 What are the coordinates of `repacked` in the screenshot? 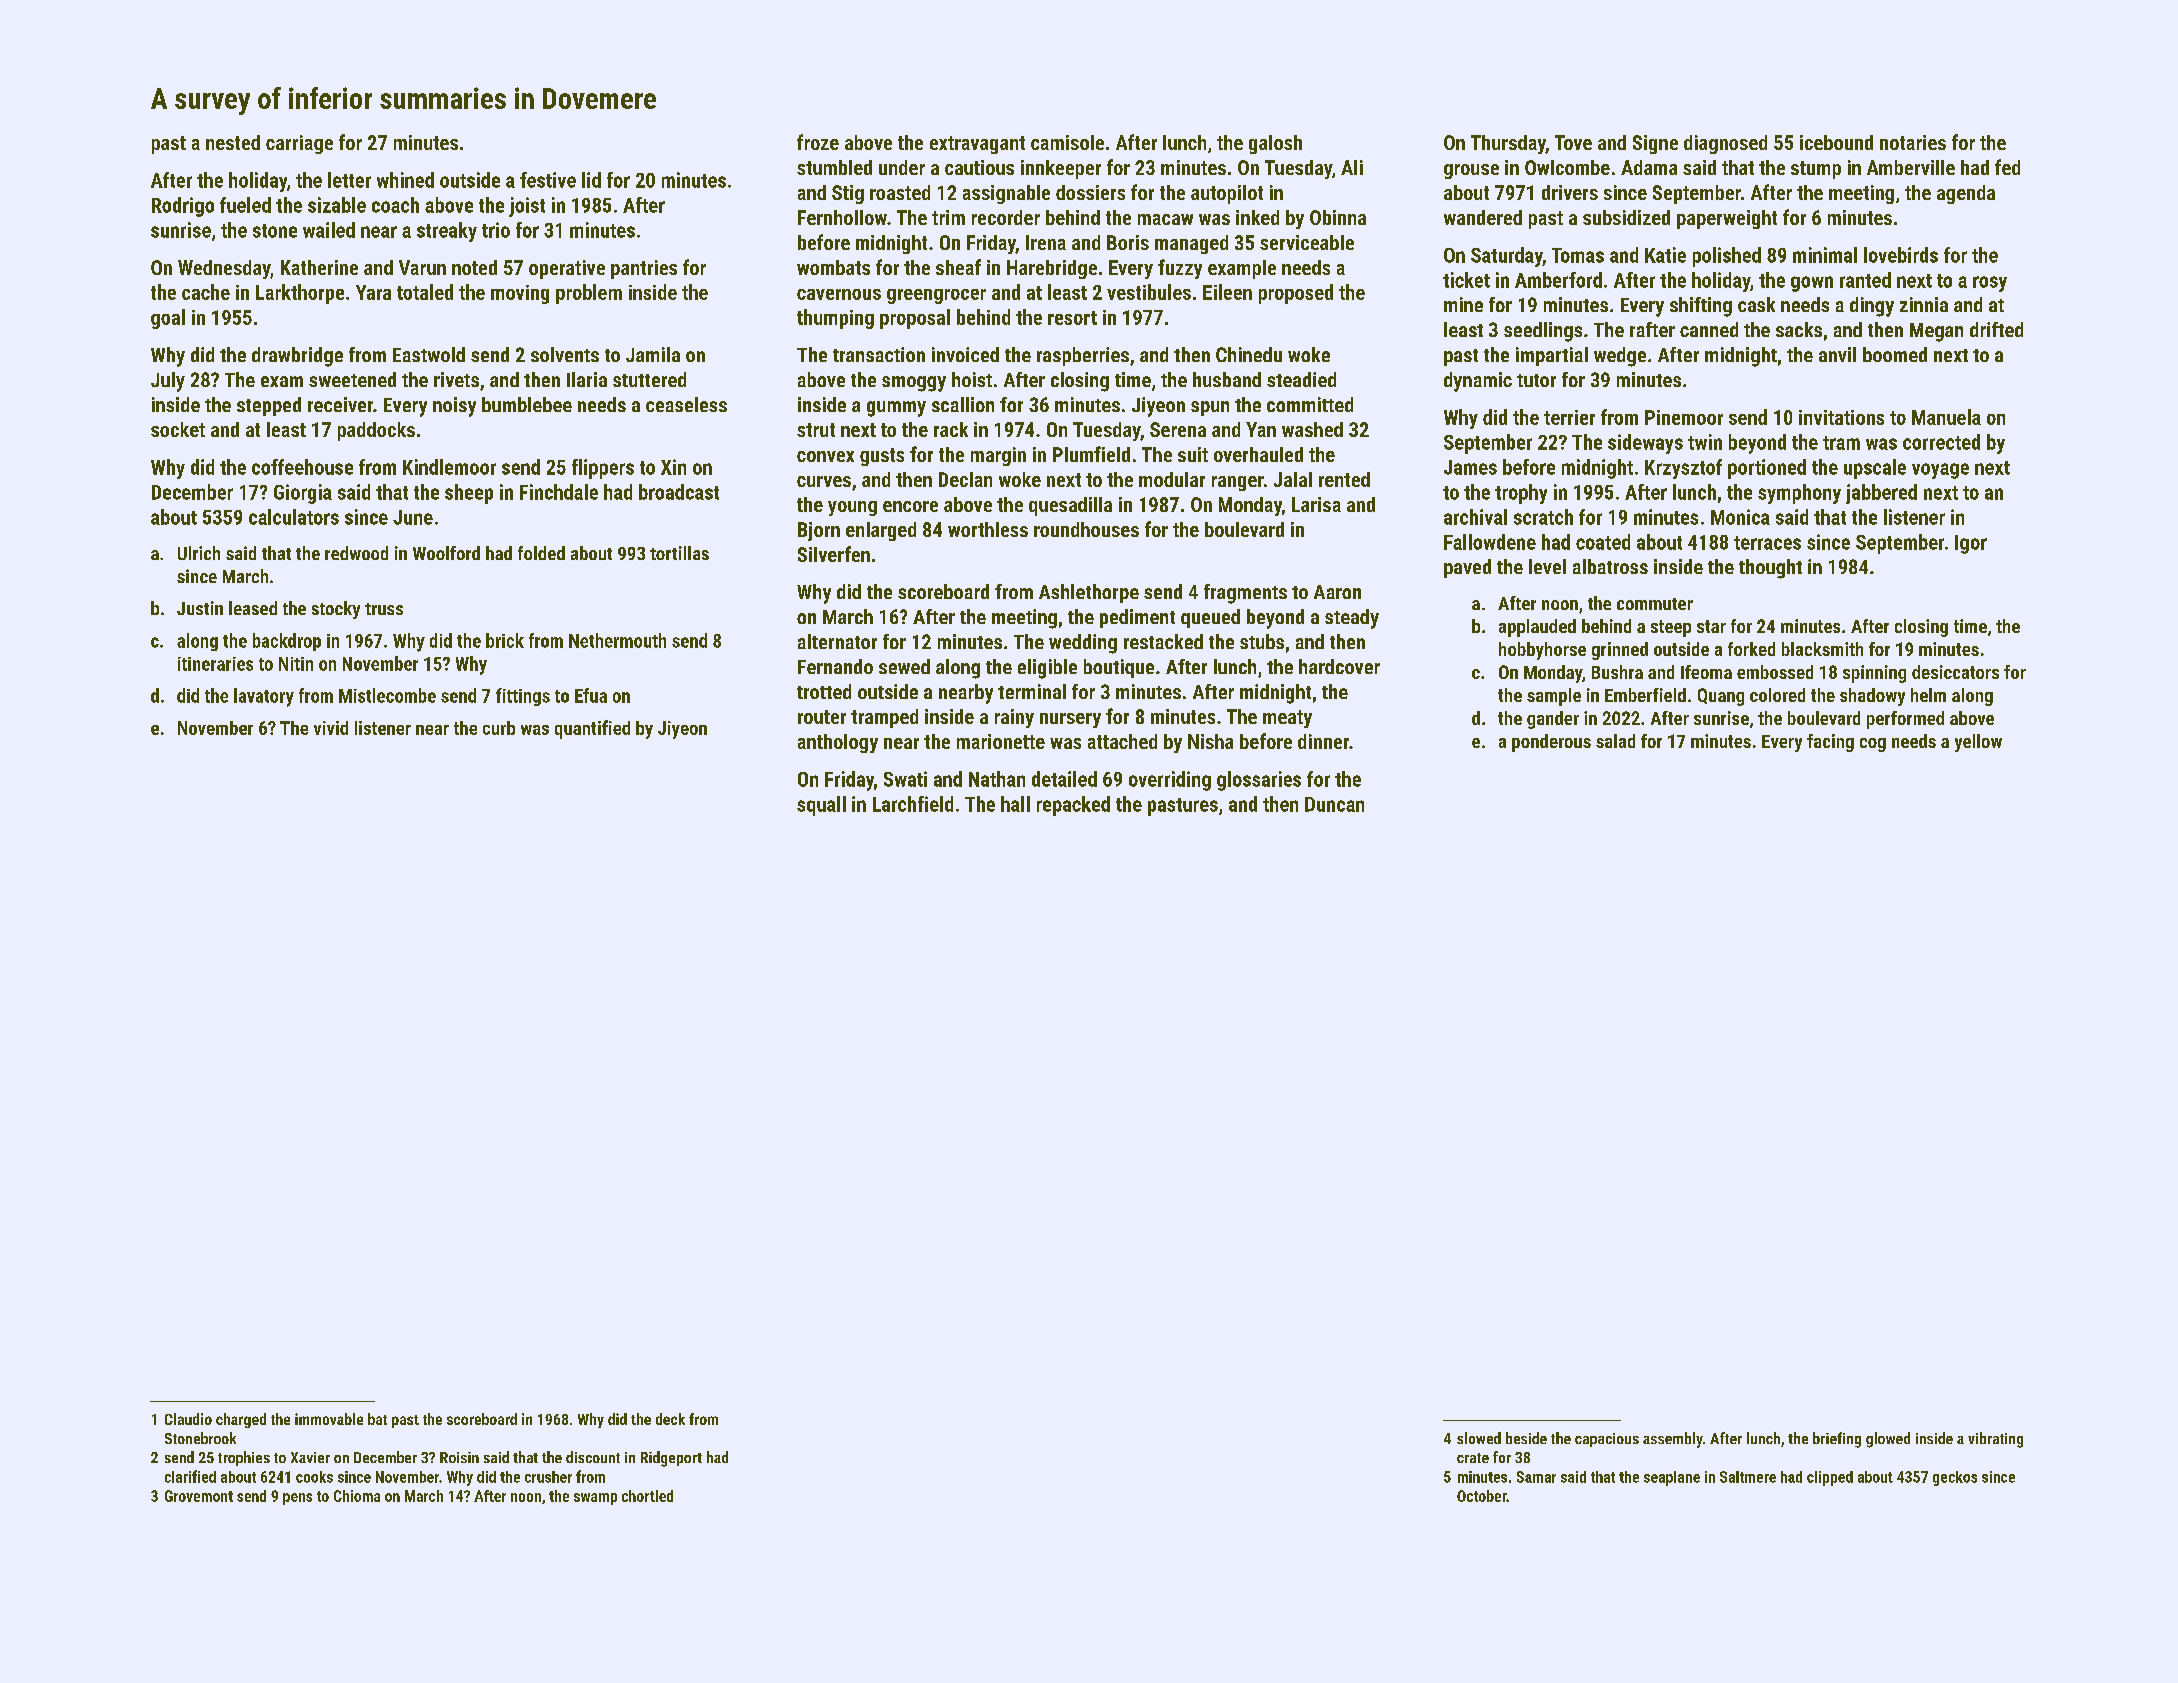 It's located at (1073, 806).
